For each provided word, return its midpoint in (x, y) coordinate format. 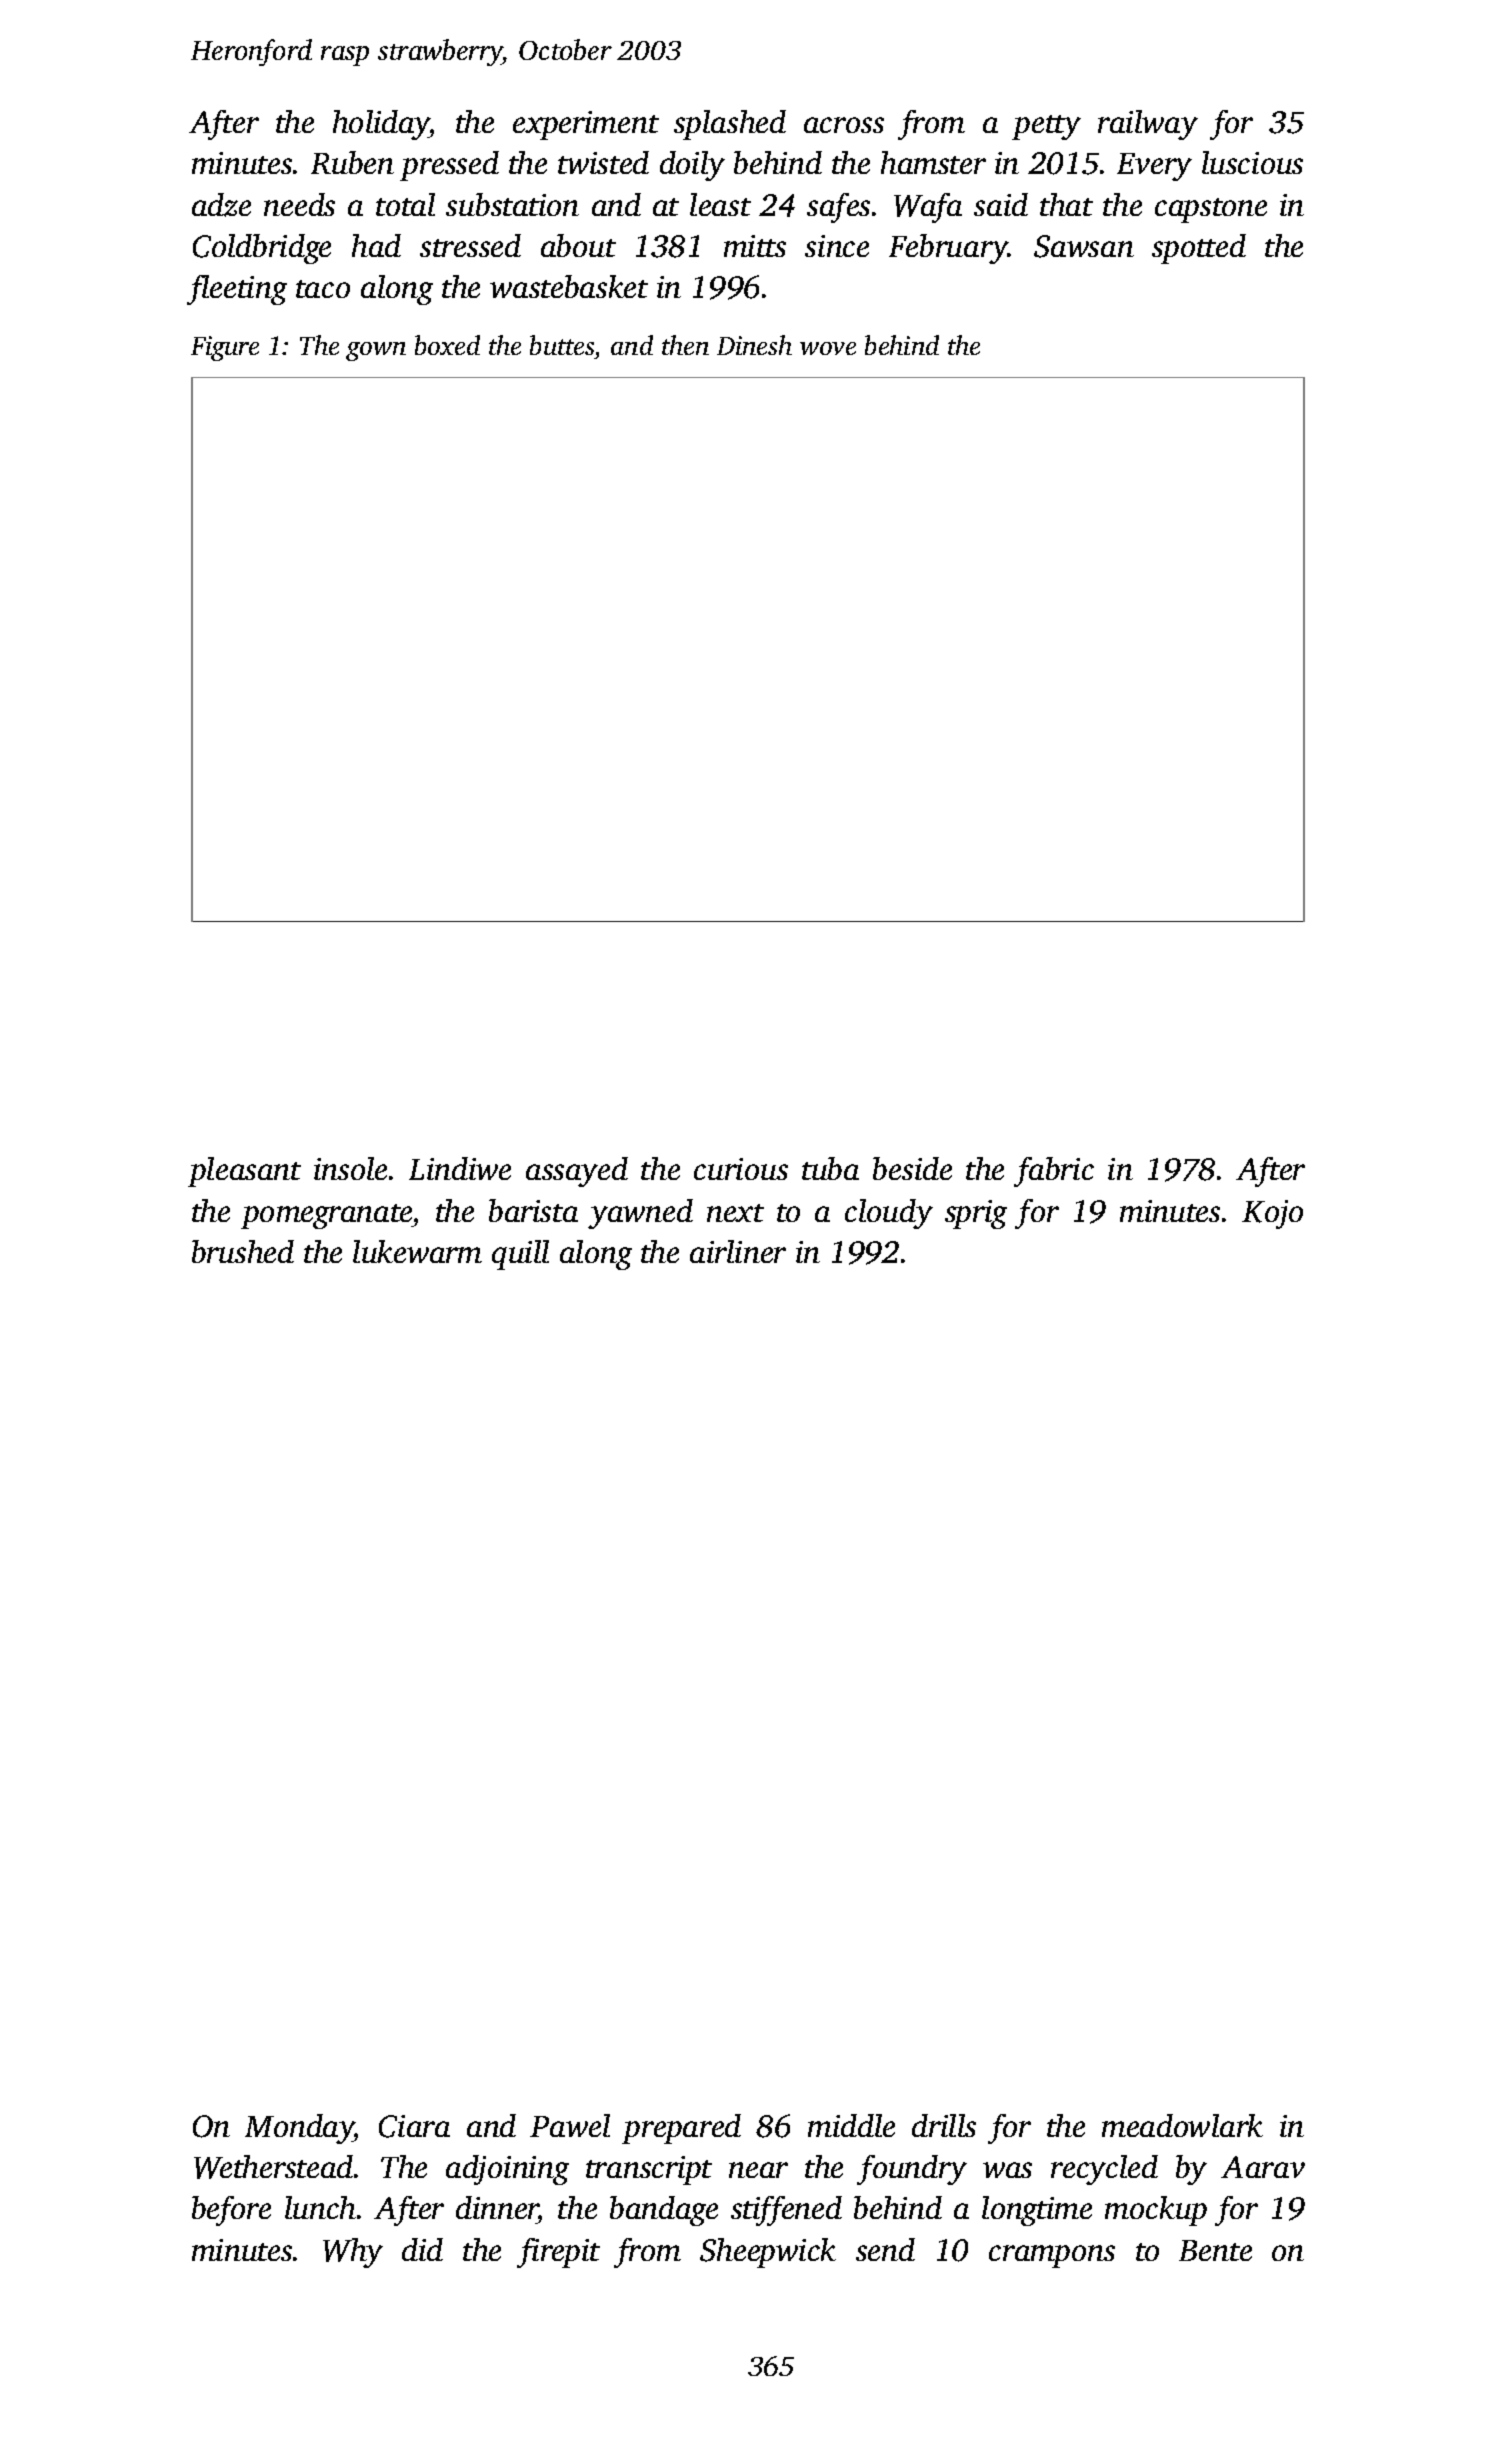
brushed (243, 1251)
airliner (738, 1251)
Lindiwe (460, 1168)
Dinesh (754, 345)
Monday (299, 2129)
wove (828, 348)
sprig (976, 1214)
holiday (381, 125)
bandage (664, 2211)
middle (851, 2125)
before (231, 2211)
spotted (1199, 249)
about (578, 245)
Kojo (1272, 1214)
